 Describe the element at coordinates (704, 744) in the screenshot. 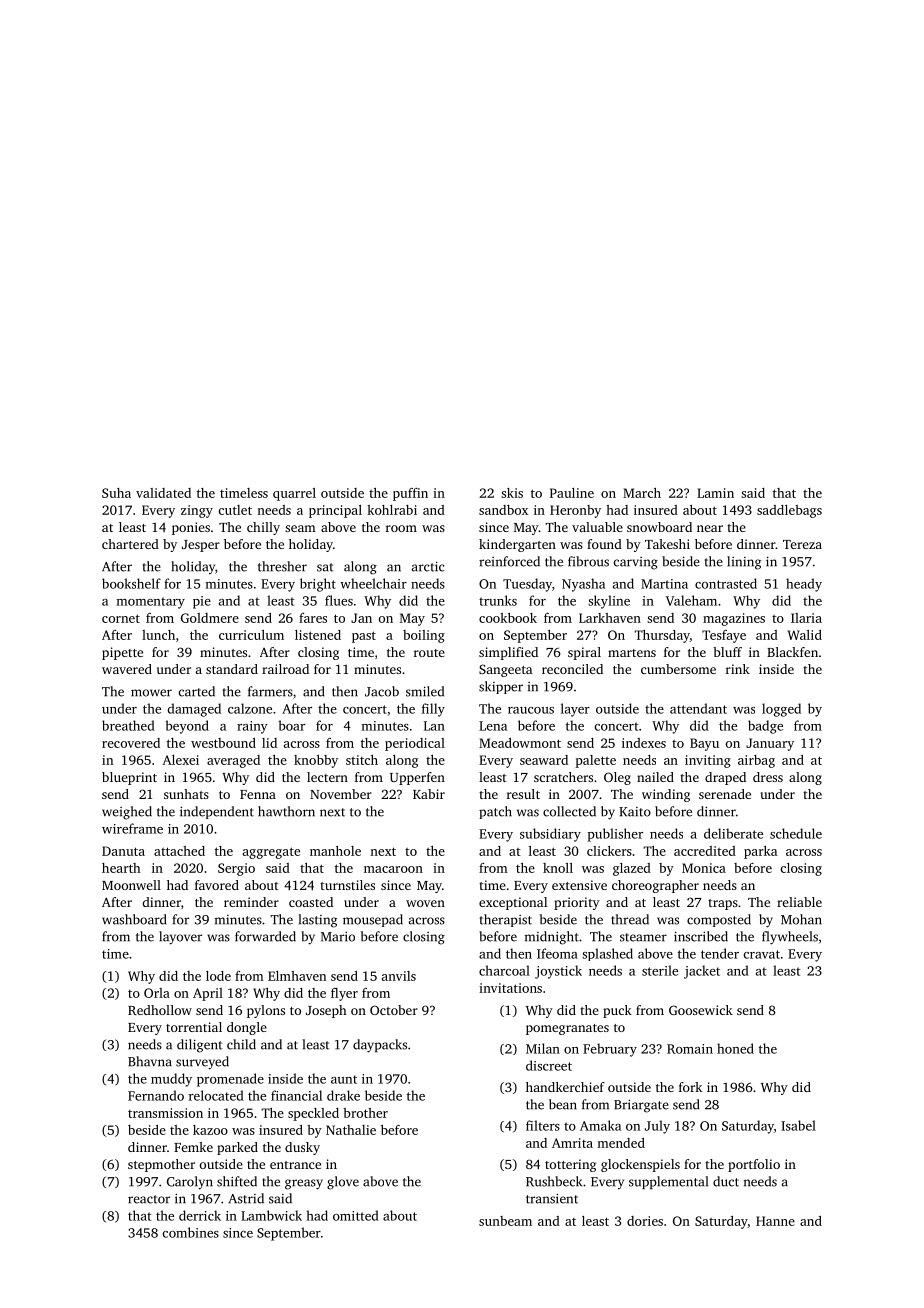

I see `Bayu` at that location.
